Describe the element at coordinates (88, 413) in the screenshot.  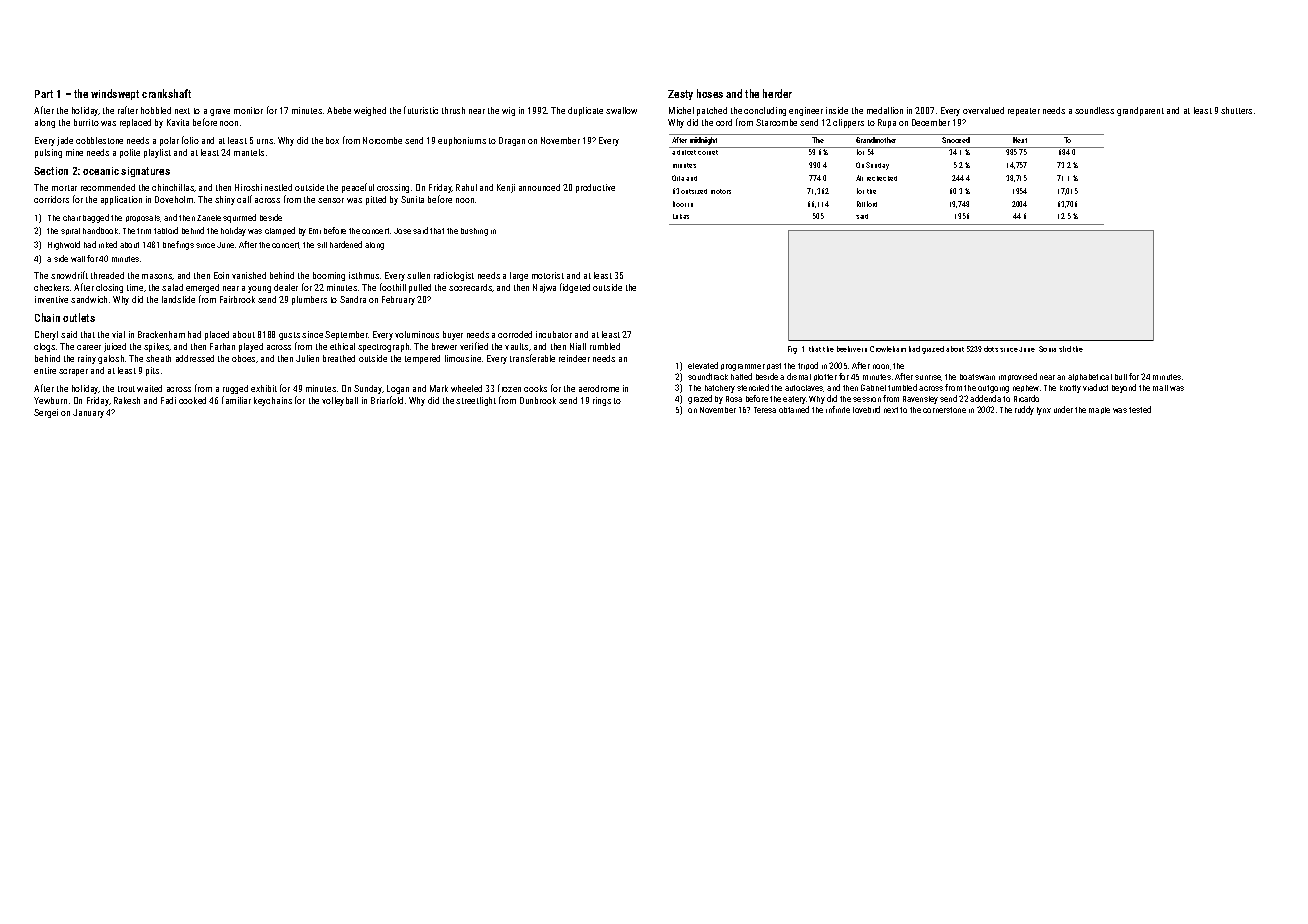
I see `January` at that location.
